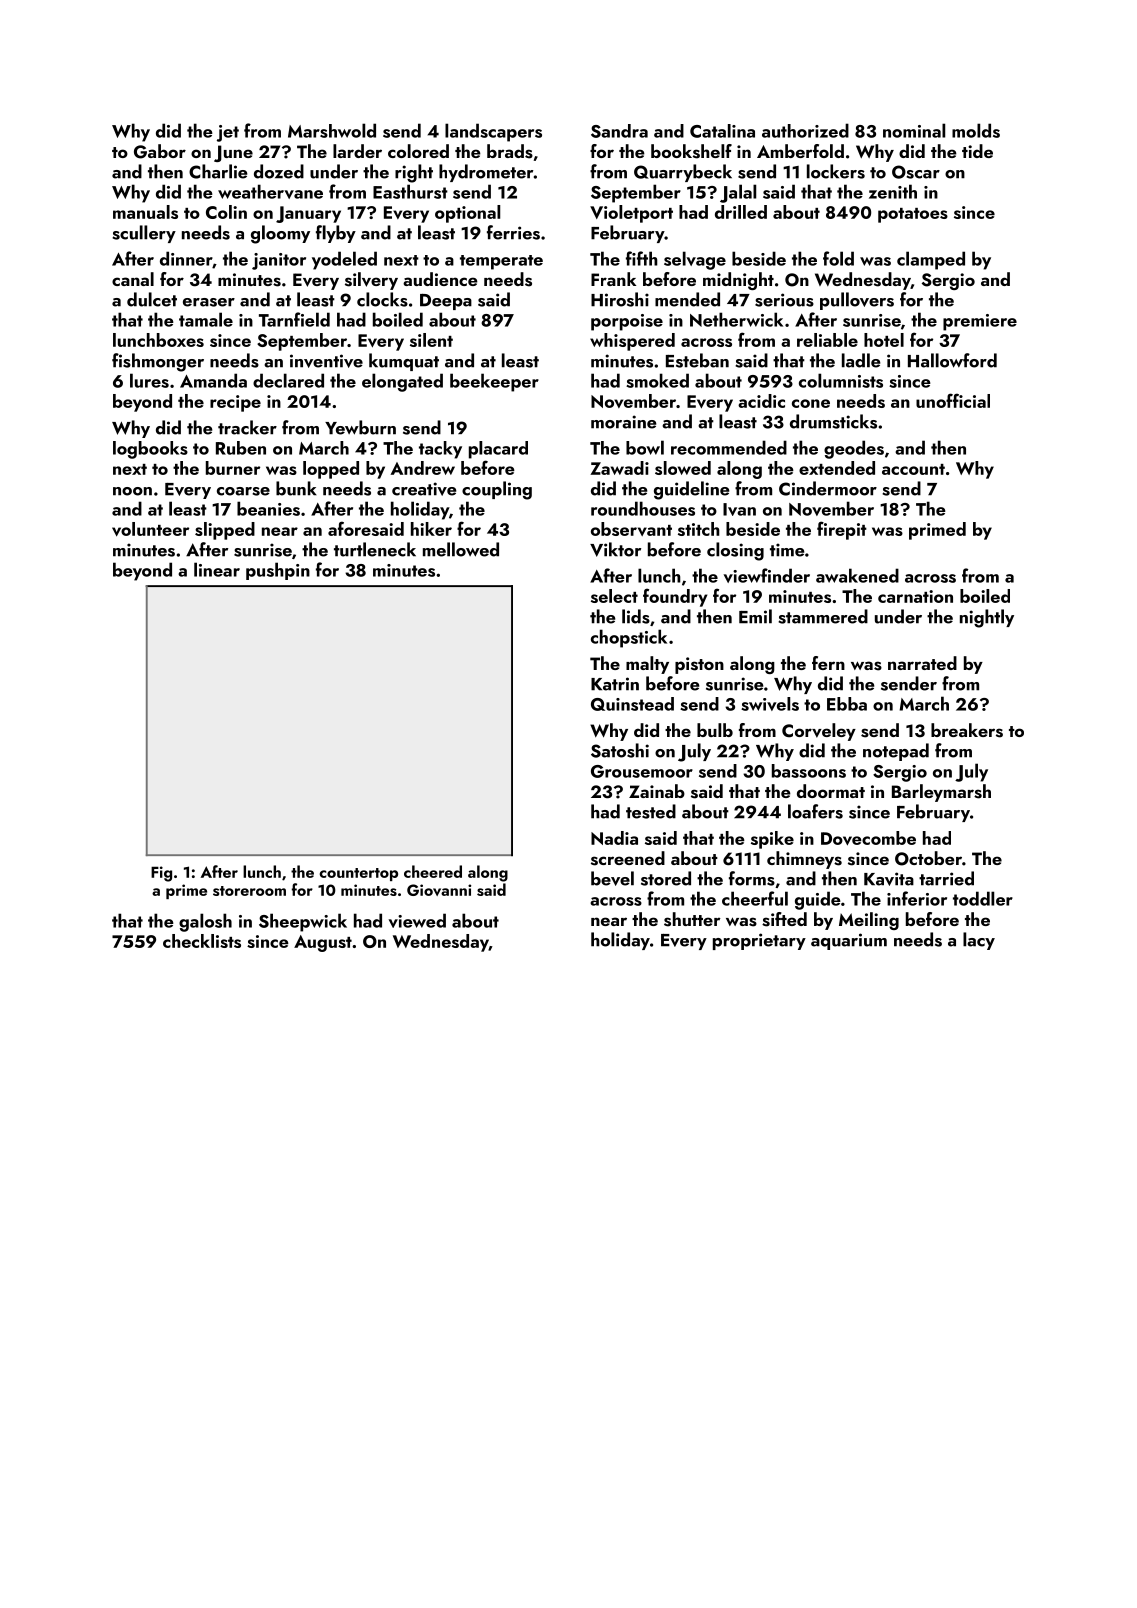 Image resolution: width=1137 pixels, height=1608 pixels. What do you see at coordinates (150, 529) in the screenshot?
I see `volunteer` at bounding box center [150, 529].
